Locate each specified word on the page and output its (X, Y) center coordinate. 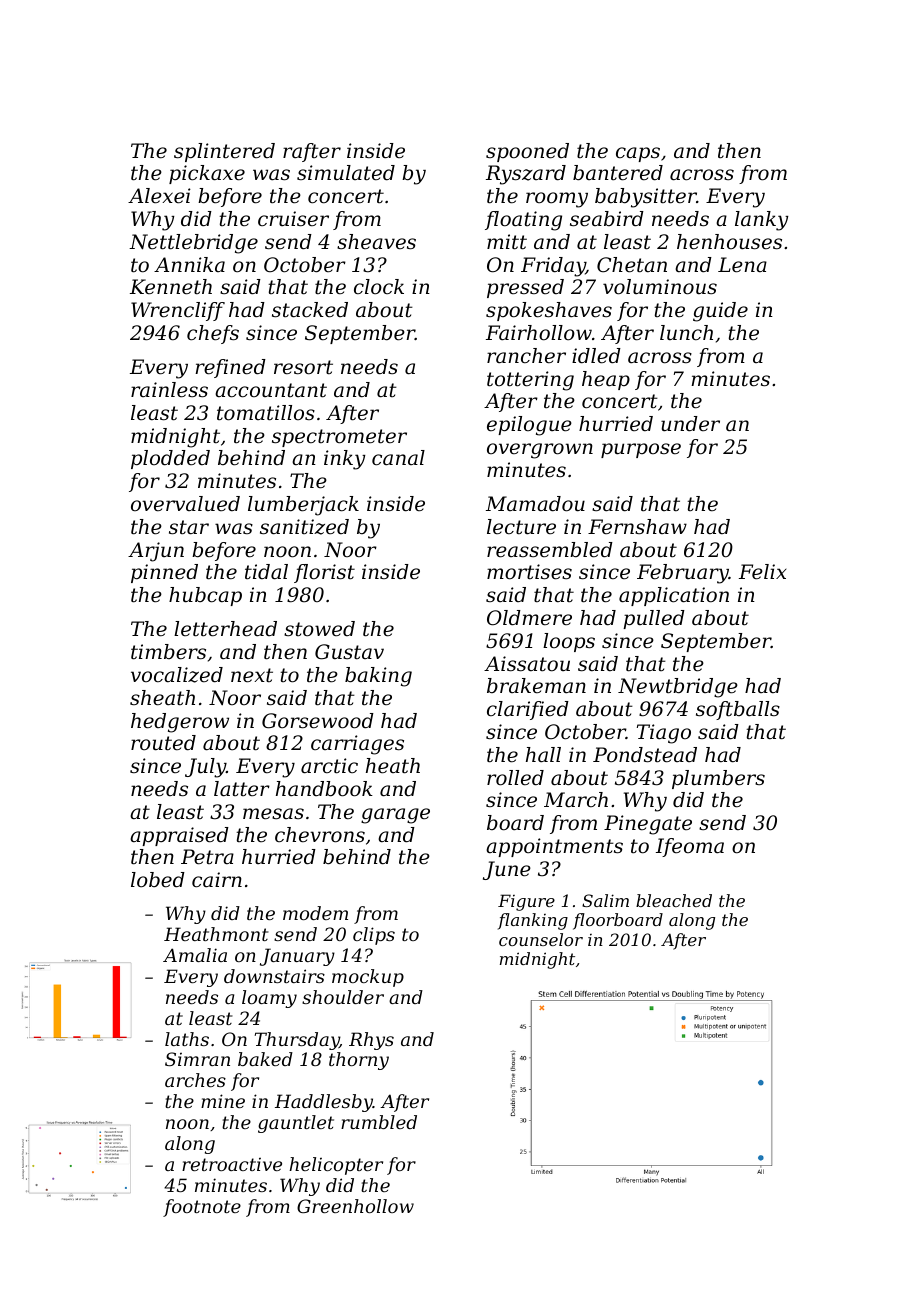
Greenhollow (355, 1206)
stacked (310, 310)
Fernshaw (637, 526)
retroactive (232, 1164)
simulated (346, 173)
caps (638, 154)
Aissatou (527, 664)
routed (163, 743)
